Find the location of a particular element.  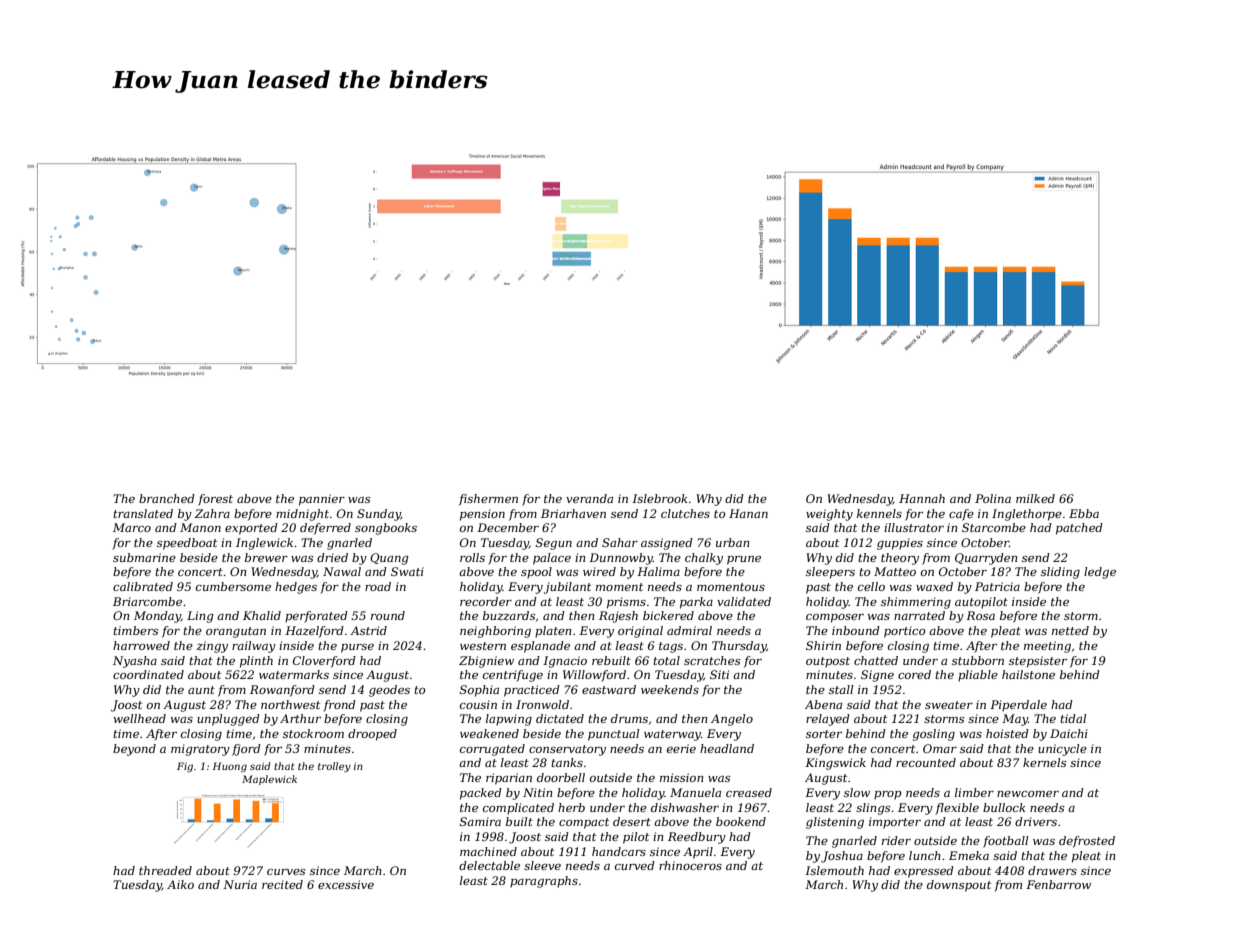

portico is located at coordinates (905, 632).
